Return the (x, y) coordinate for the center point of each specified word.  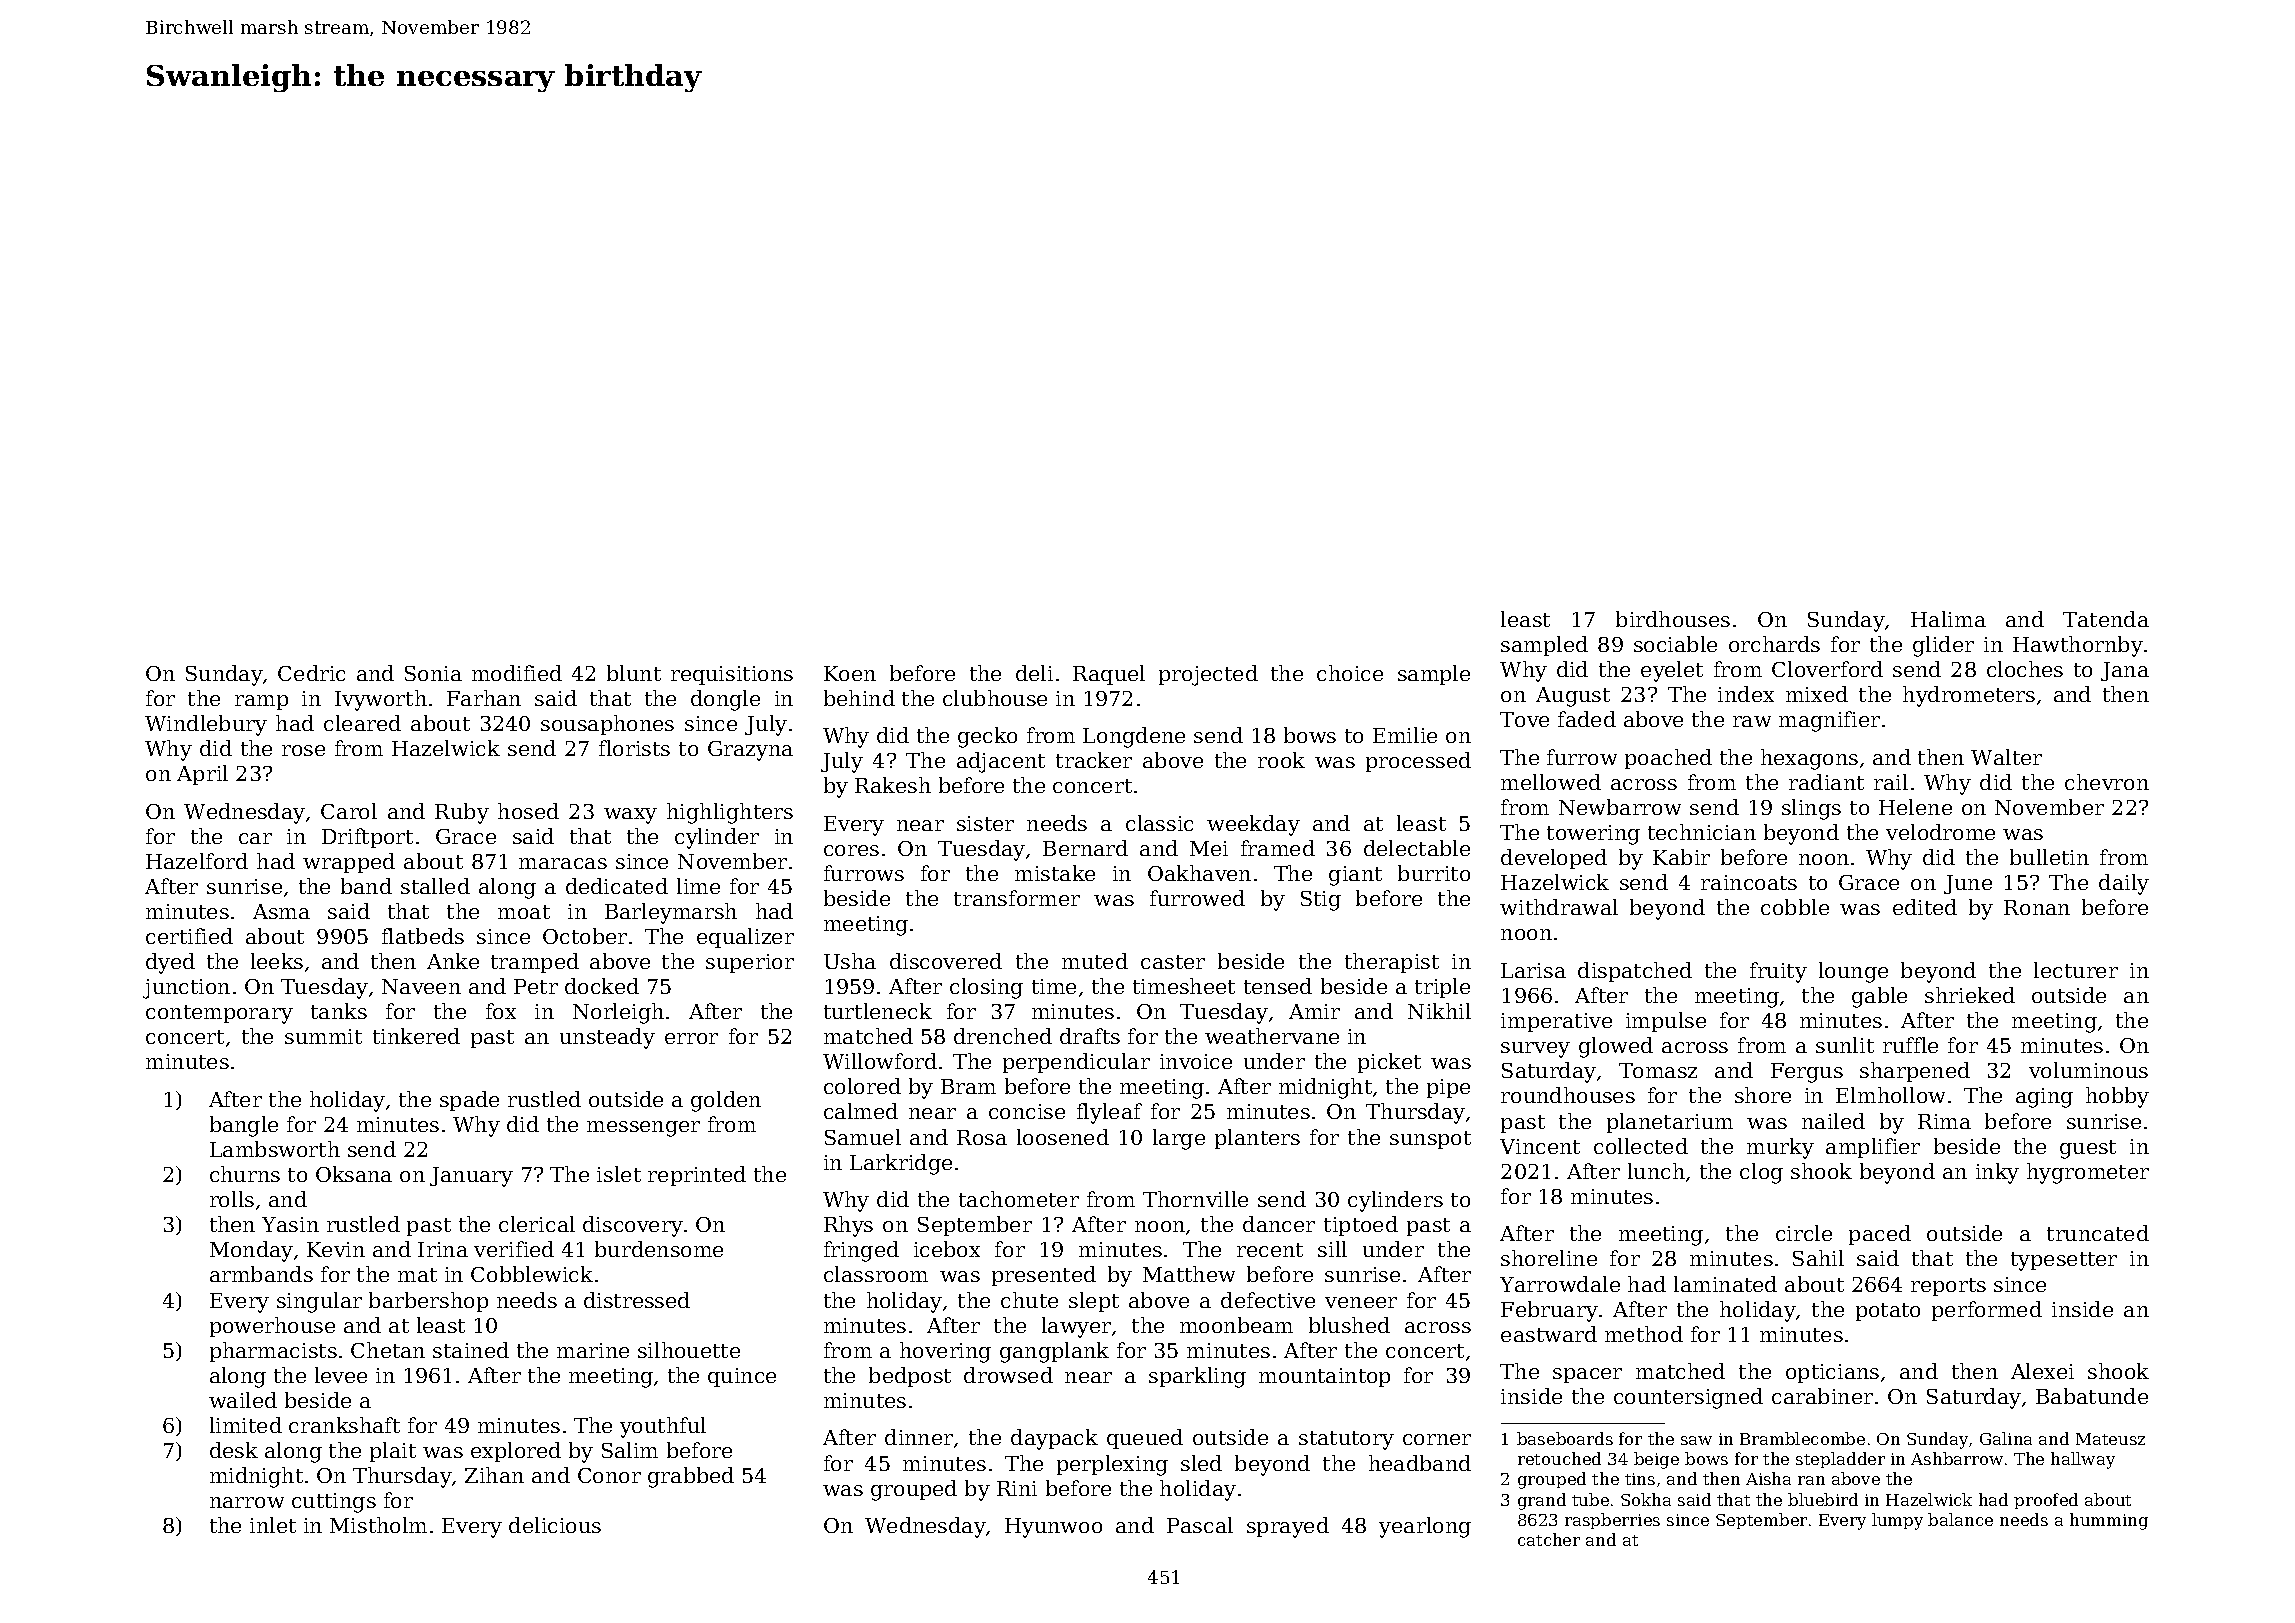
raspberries (1612, 1521)
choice (1350, 673)
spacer (1587, 1375)
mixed (1817, 694)
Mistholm (378, 1525)
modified (517, 673)
